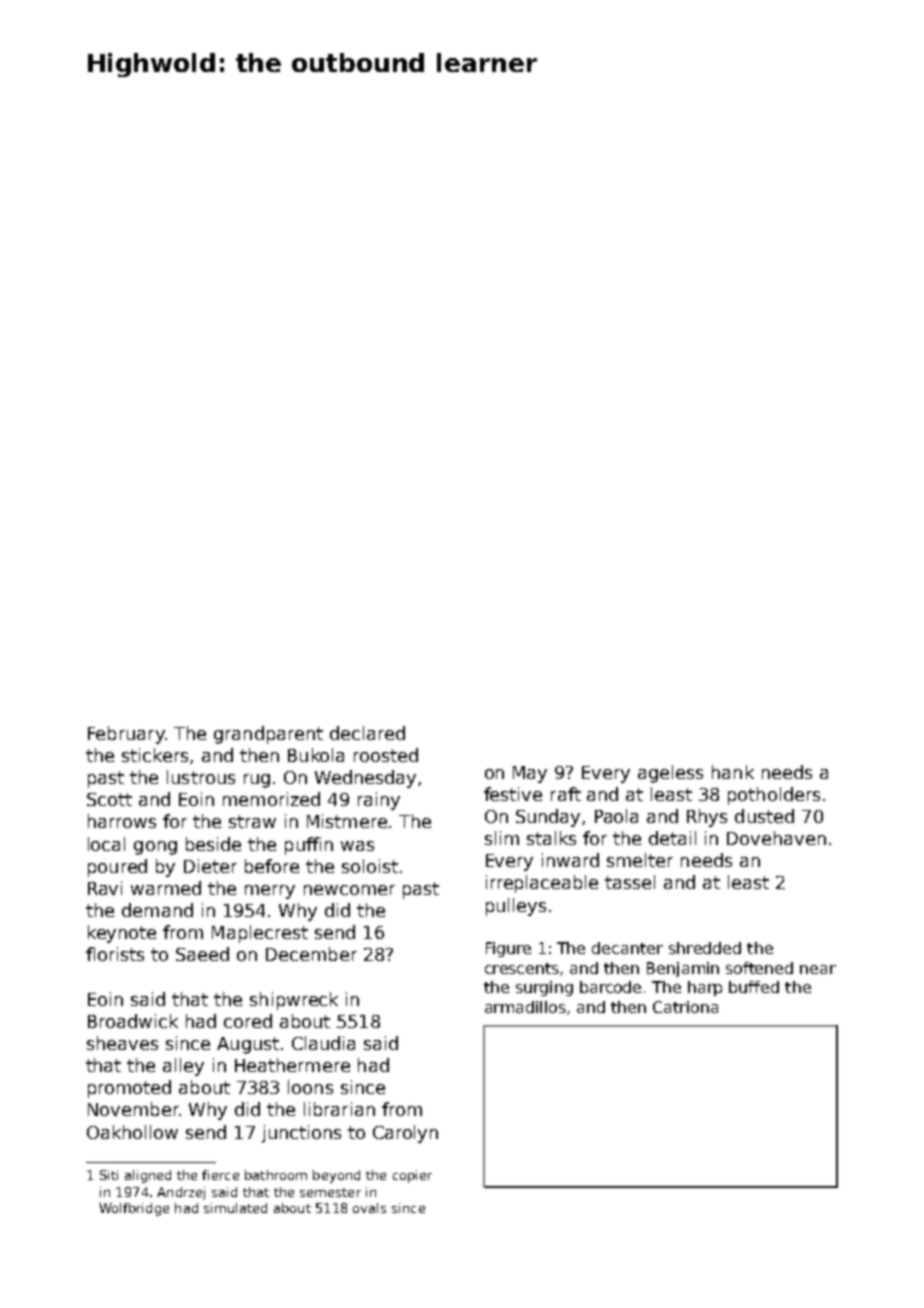 The image size is (924, 1308). I want to click on hank, so click(733, 772).
